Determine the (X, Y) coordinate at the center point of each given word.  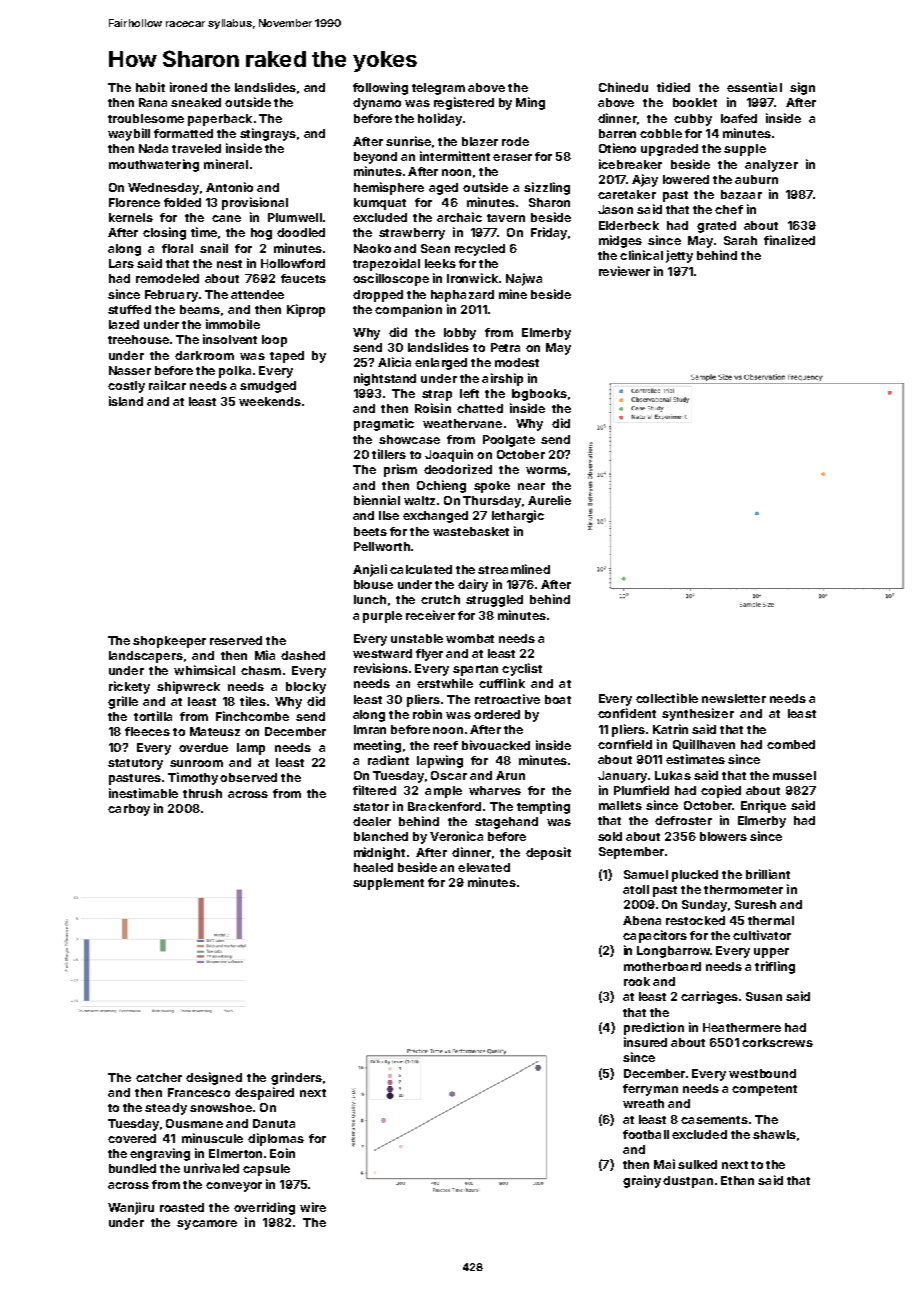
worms (546, 470)
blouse (373, 584)
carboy (129, 810)
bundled (132, 1168)
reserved (236, 640)
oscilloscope (391, 279)
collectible (667, 698)
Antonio (229, 187)
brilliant (768, 874)
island (126, 401)
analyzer (771, 166)
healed (373, 867)
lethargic (518, 516)
